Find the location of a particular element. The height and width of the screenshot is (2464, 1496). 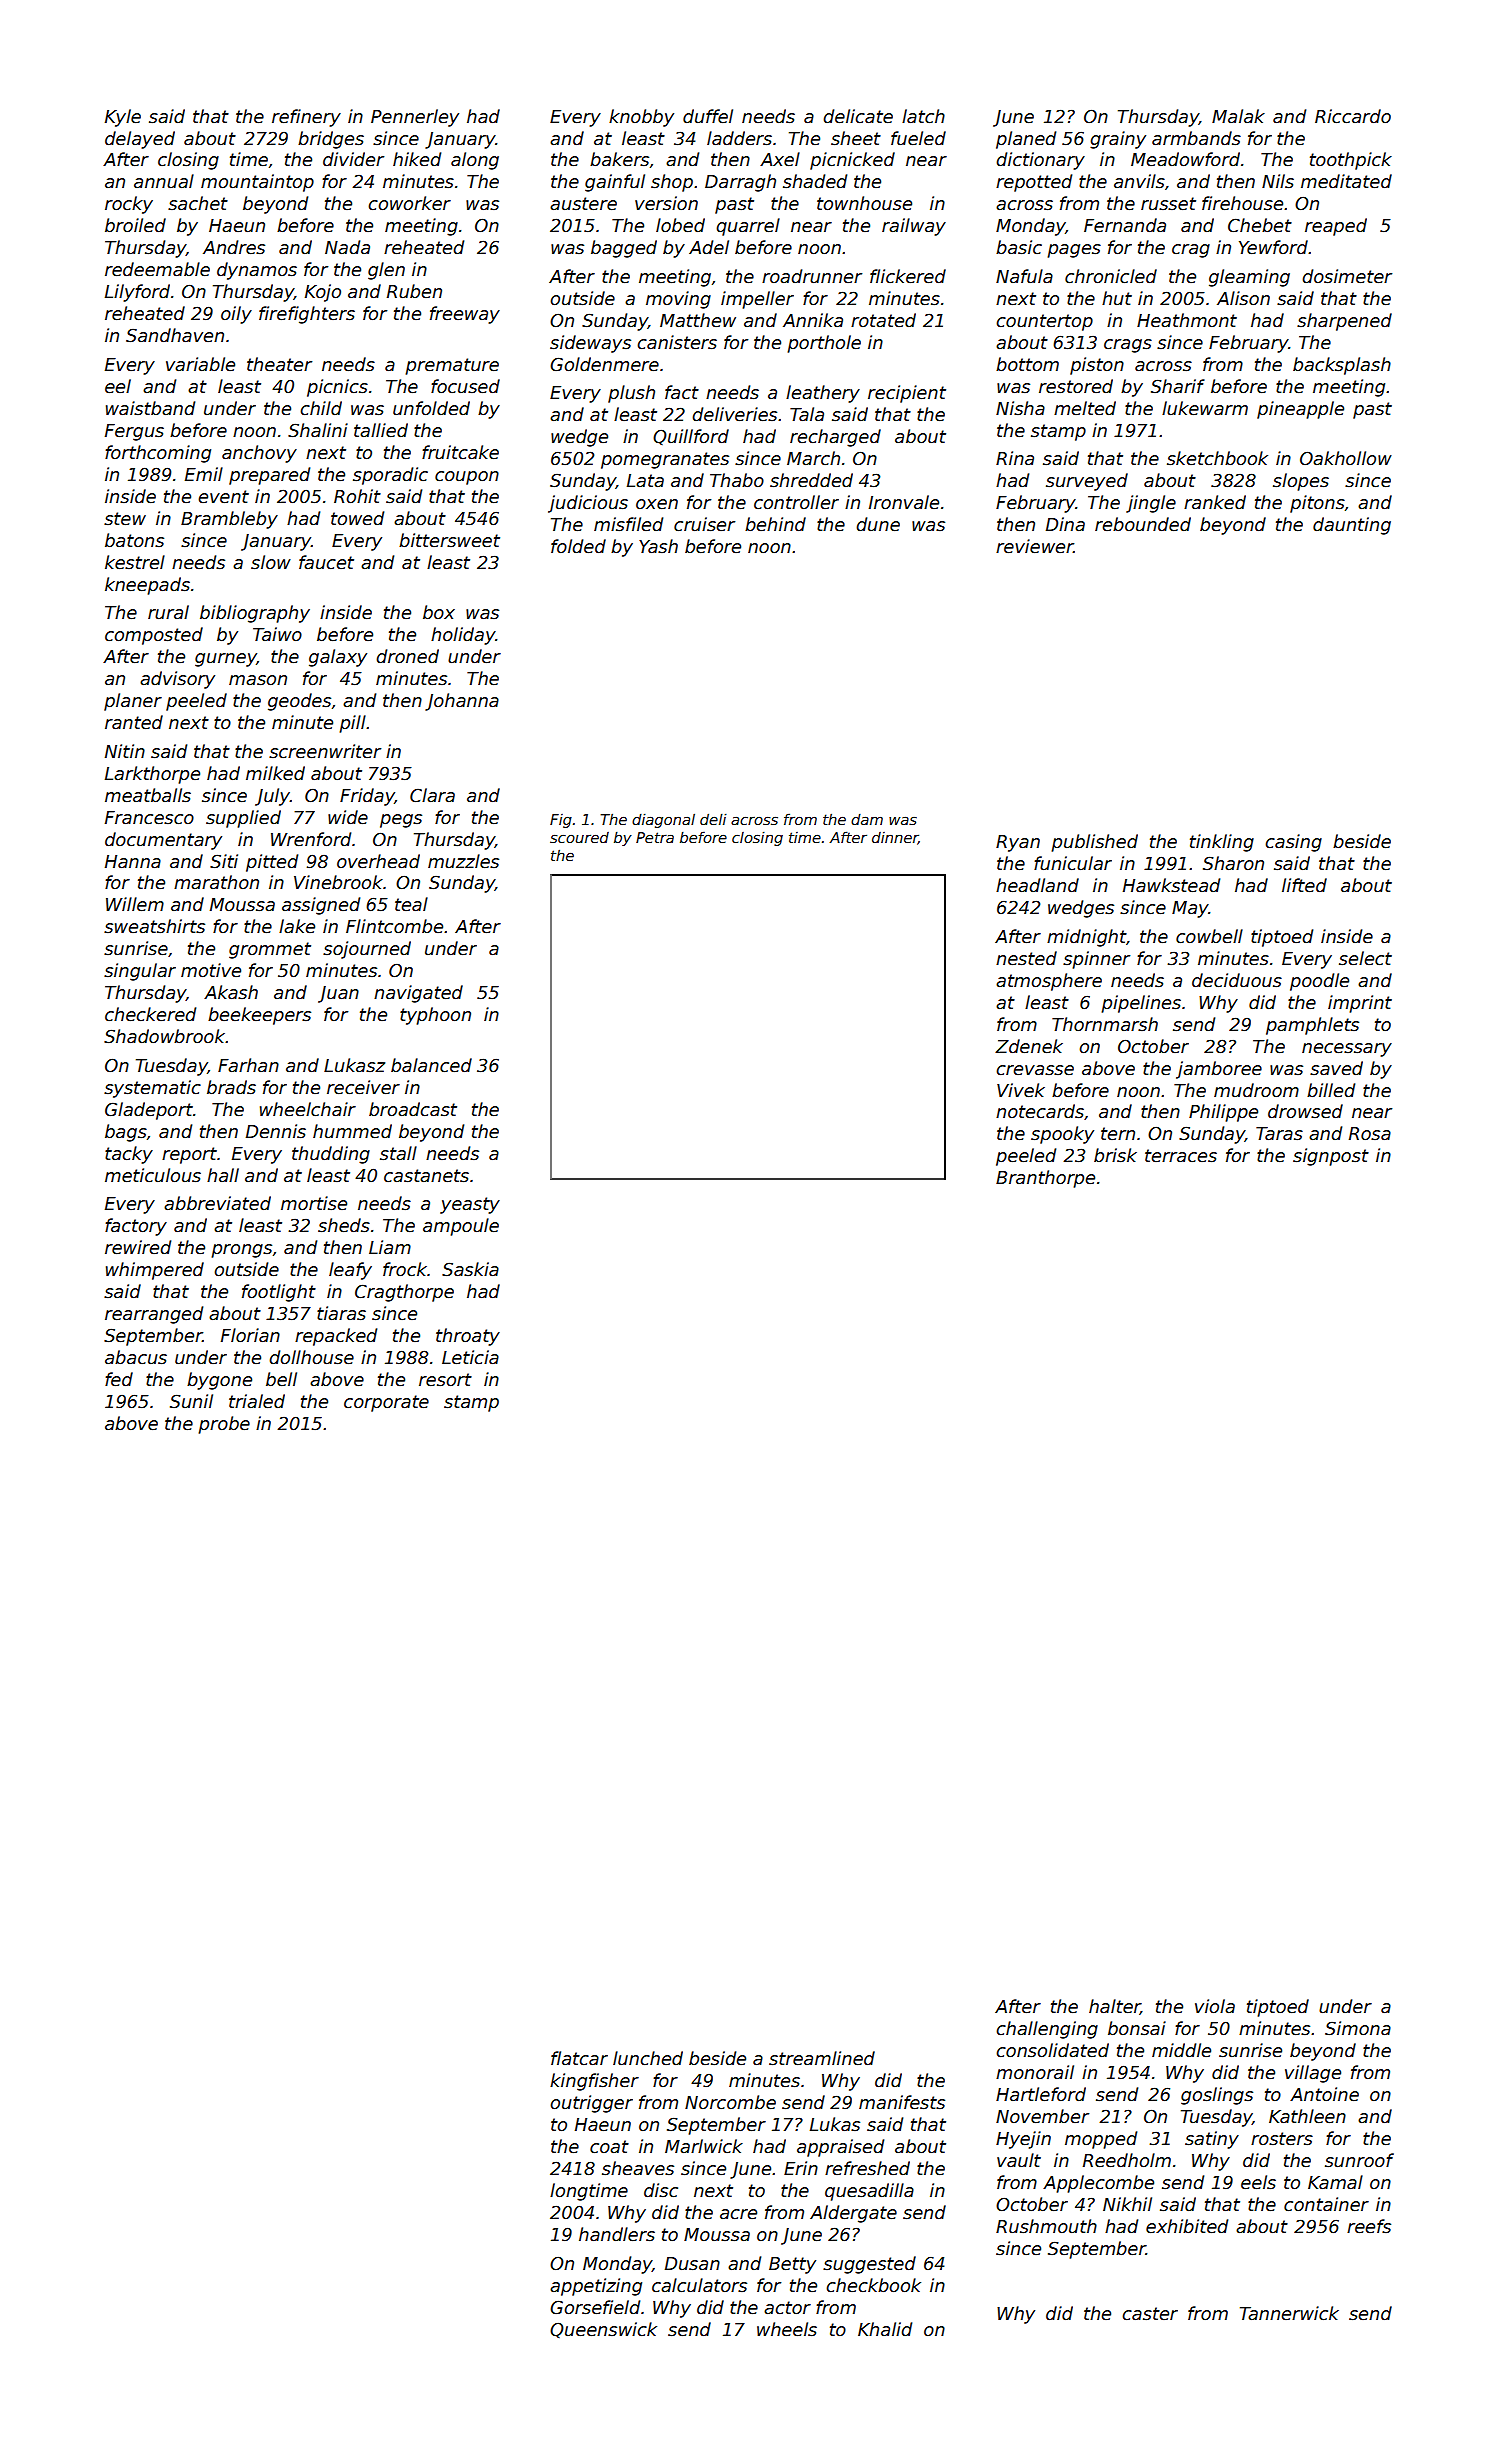

viola is located at coordinates (1215, 2006).
